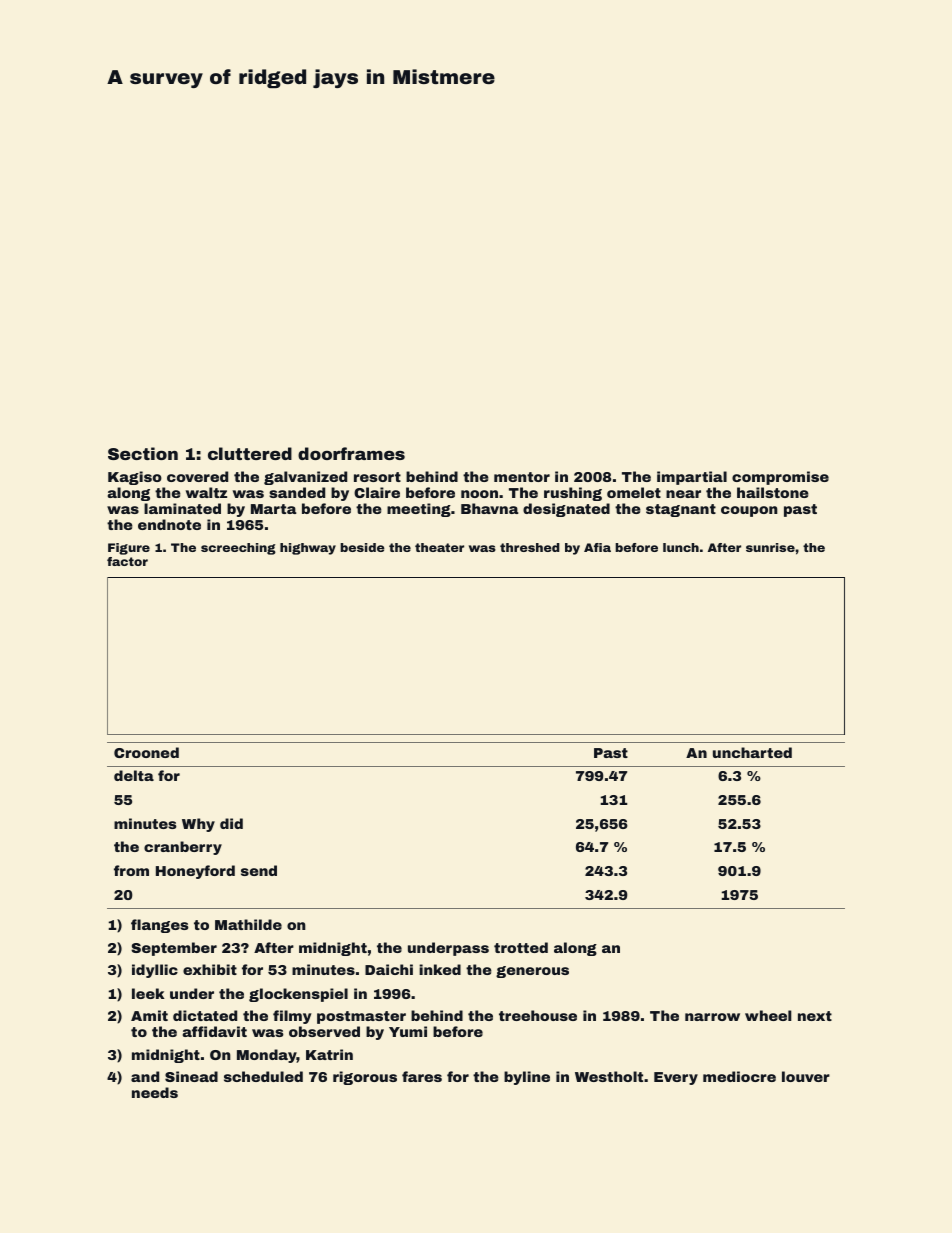 This screenshot has width=952, height=1233. Describe the element at coordinates (768, 1015) in the screenshot. I see `wheel` at that location.
